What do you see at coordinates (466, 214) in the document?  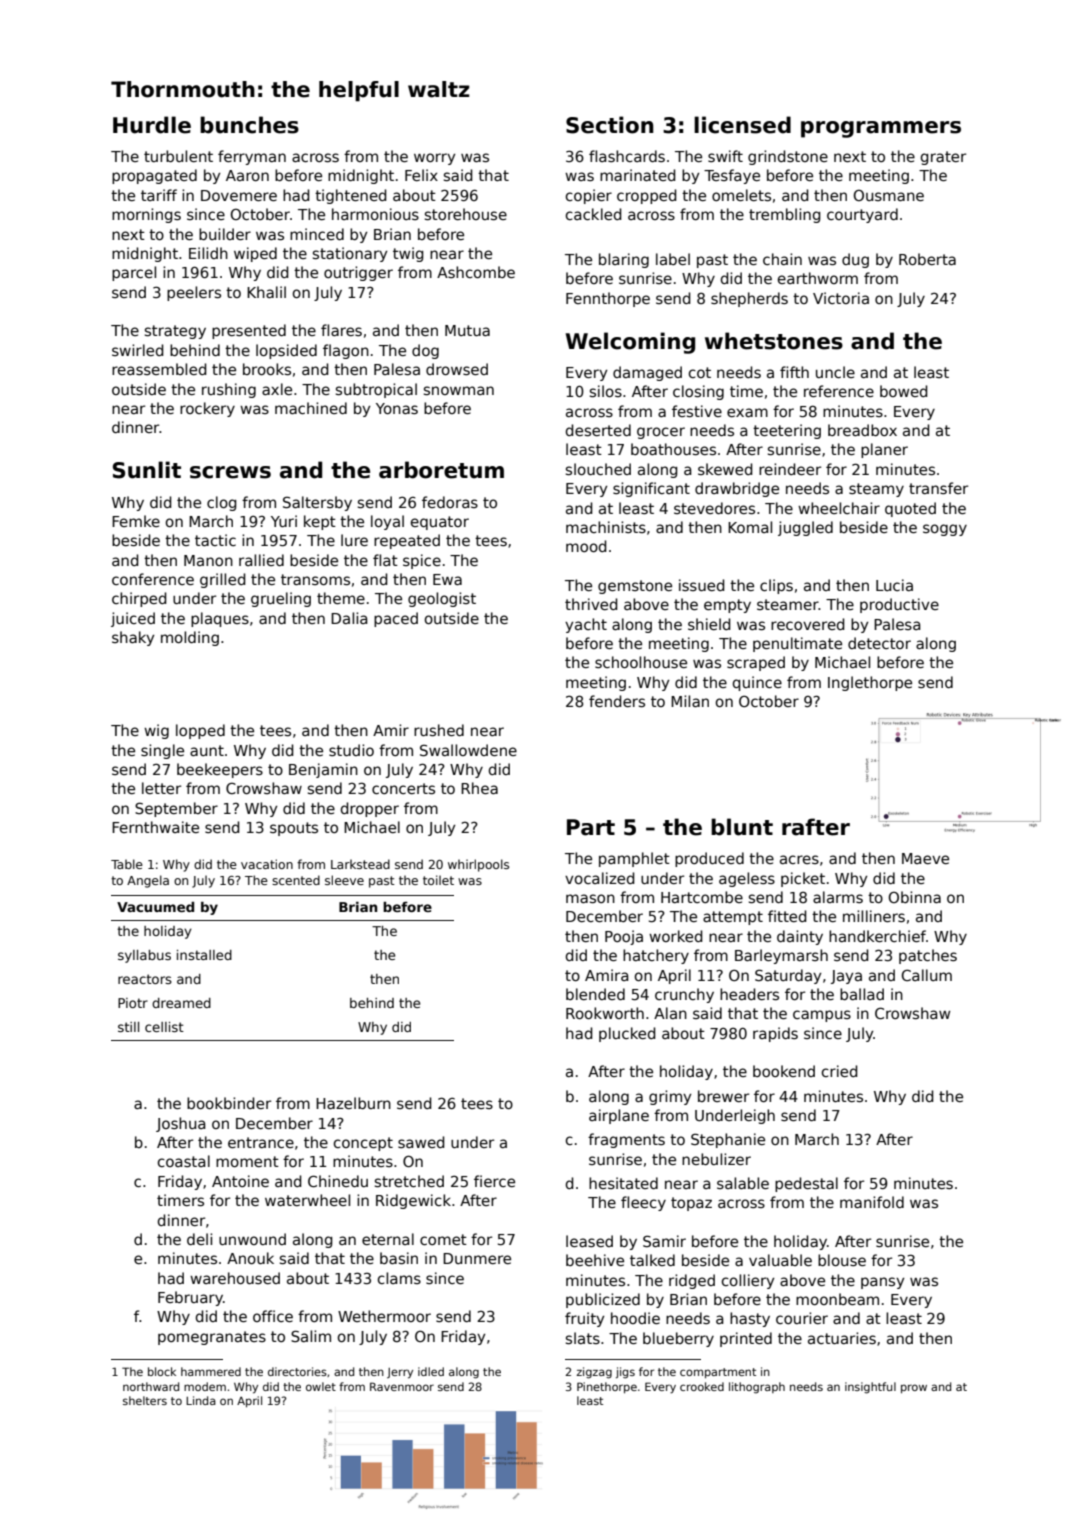 I see `storehouse` at bounding box center [466, 214].
